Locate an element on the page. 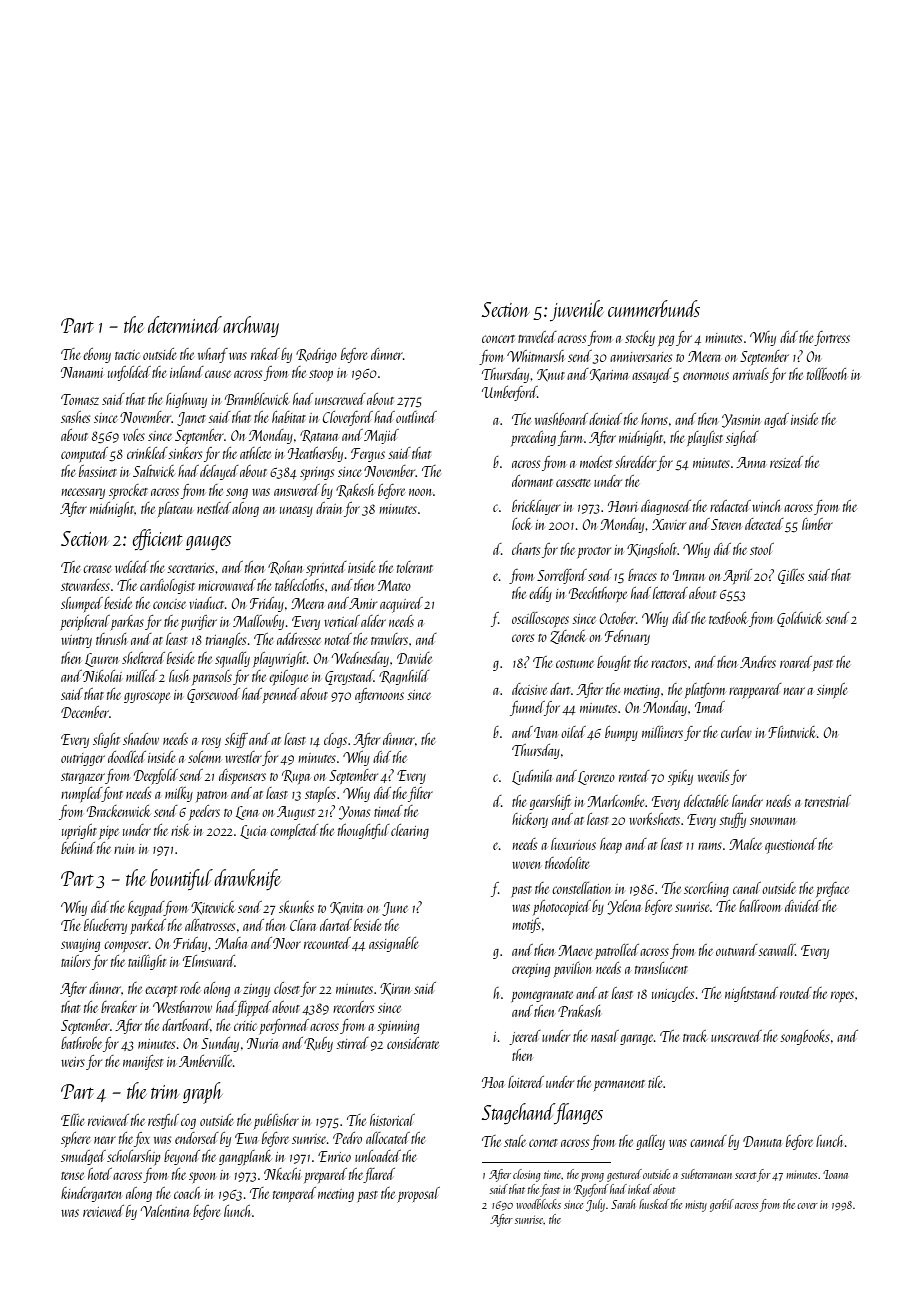  gerbil is located at coordinates (722, 1205).
